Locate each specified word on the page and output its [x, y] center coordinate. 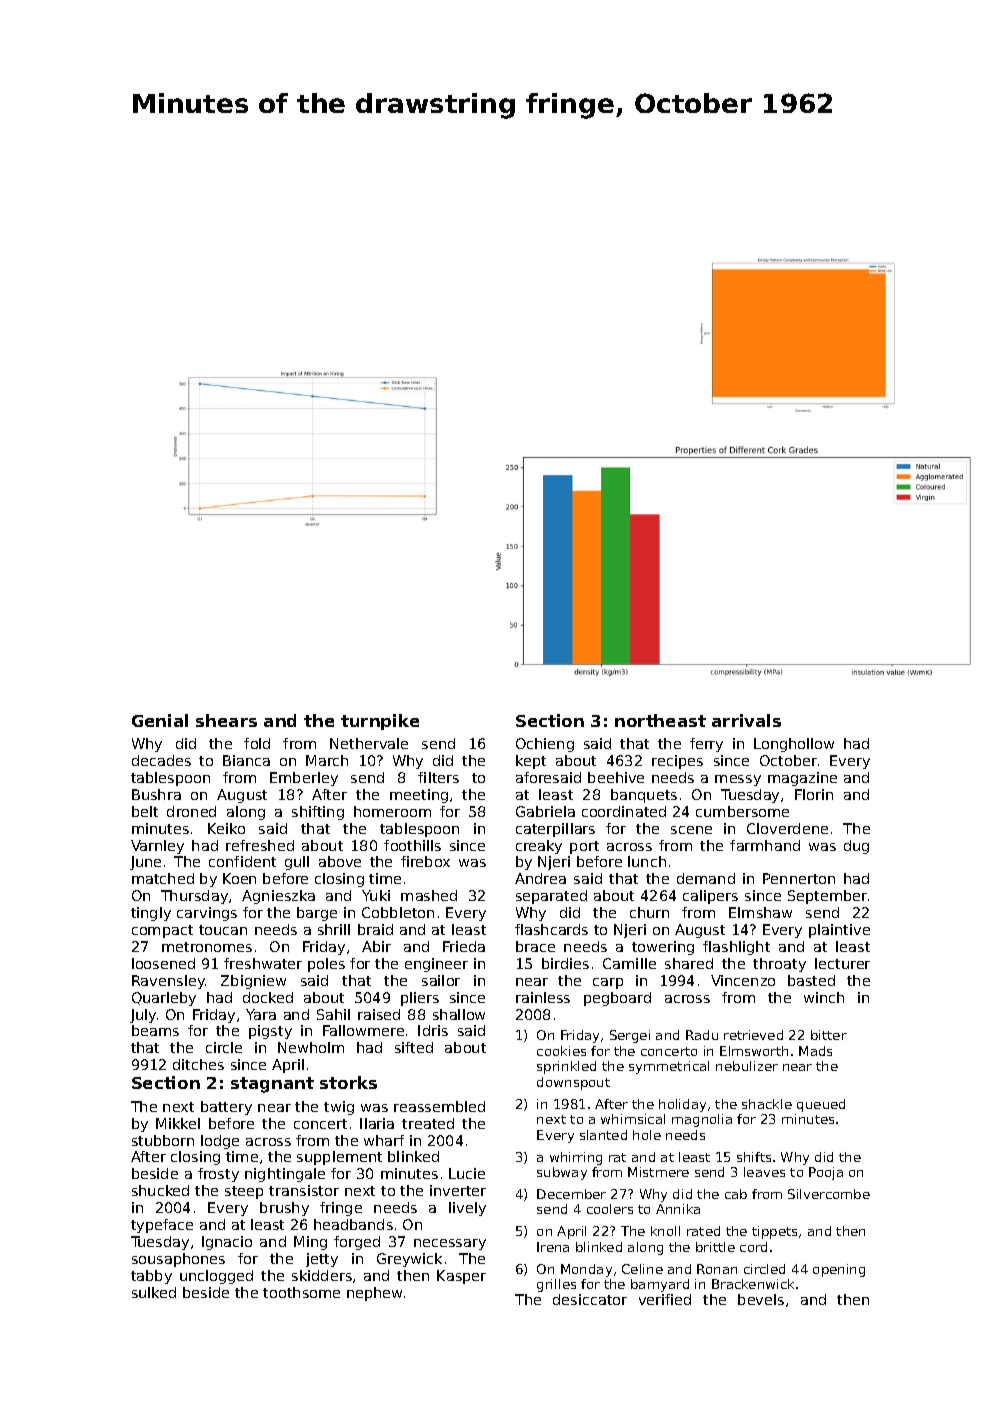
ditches [198, 1064]
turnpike [380, 722]
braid [375, 929]
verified [665, 1299]
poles [326, 965]
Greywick [409, 1260]
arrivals [746, 720]
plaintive [839, 931]
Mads [815, 1051]
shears [226, 720]
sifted [414, 1047]
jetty [322, 1260]
